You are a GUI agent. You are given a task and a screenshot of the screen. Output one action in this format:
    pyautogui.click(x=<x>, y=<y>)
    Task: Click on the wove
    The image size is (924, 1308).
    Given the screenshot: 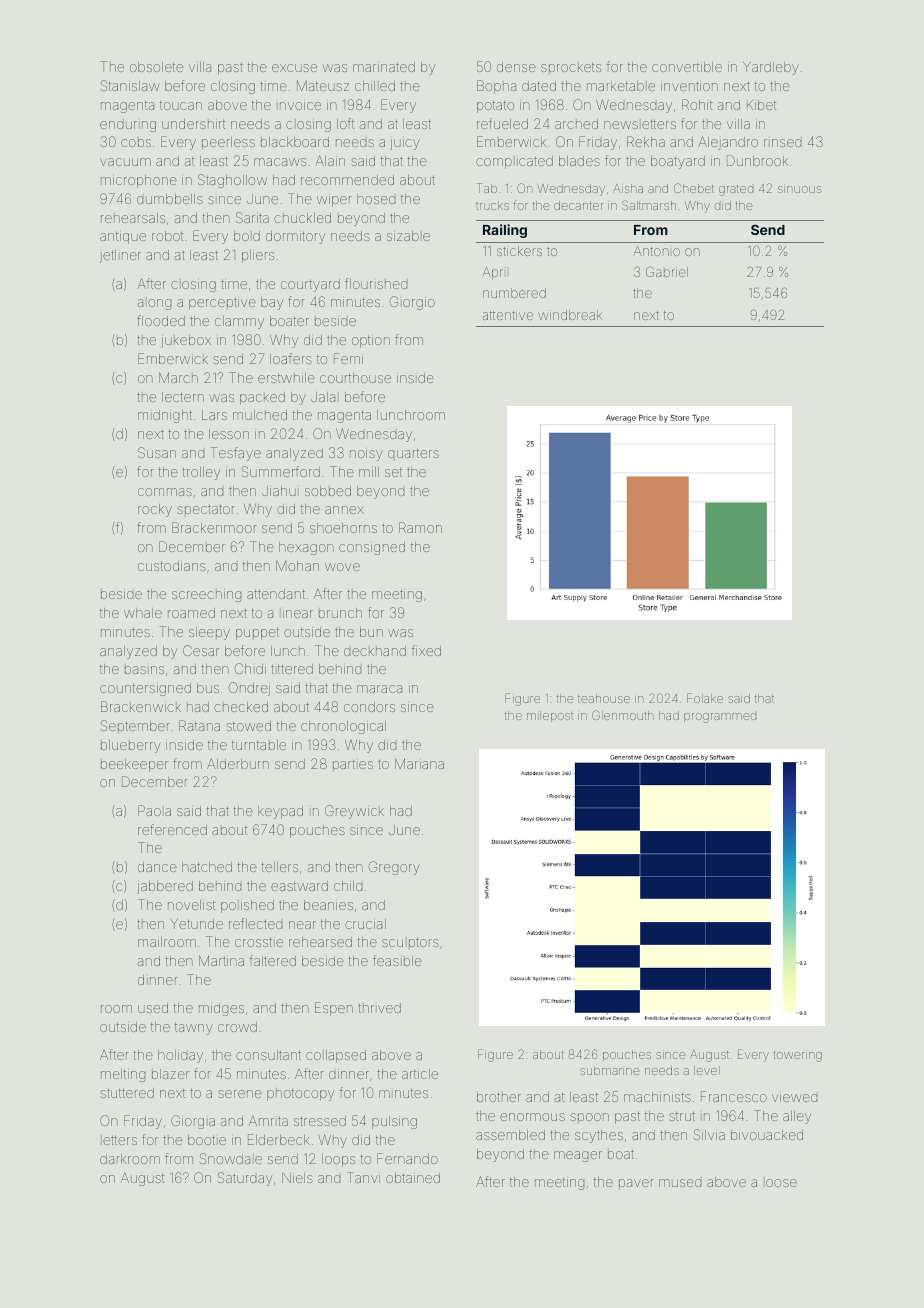 What is the action you would take?
    pyautogui.click(x=342, y=567)
